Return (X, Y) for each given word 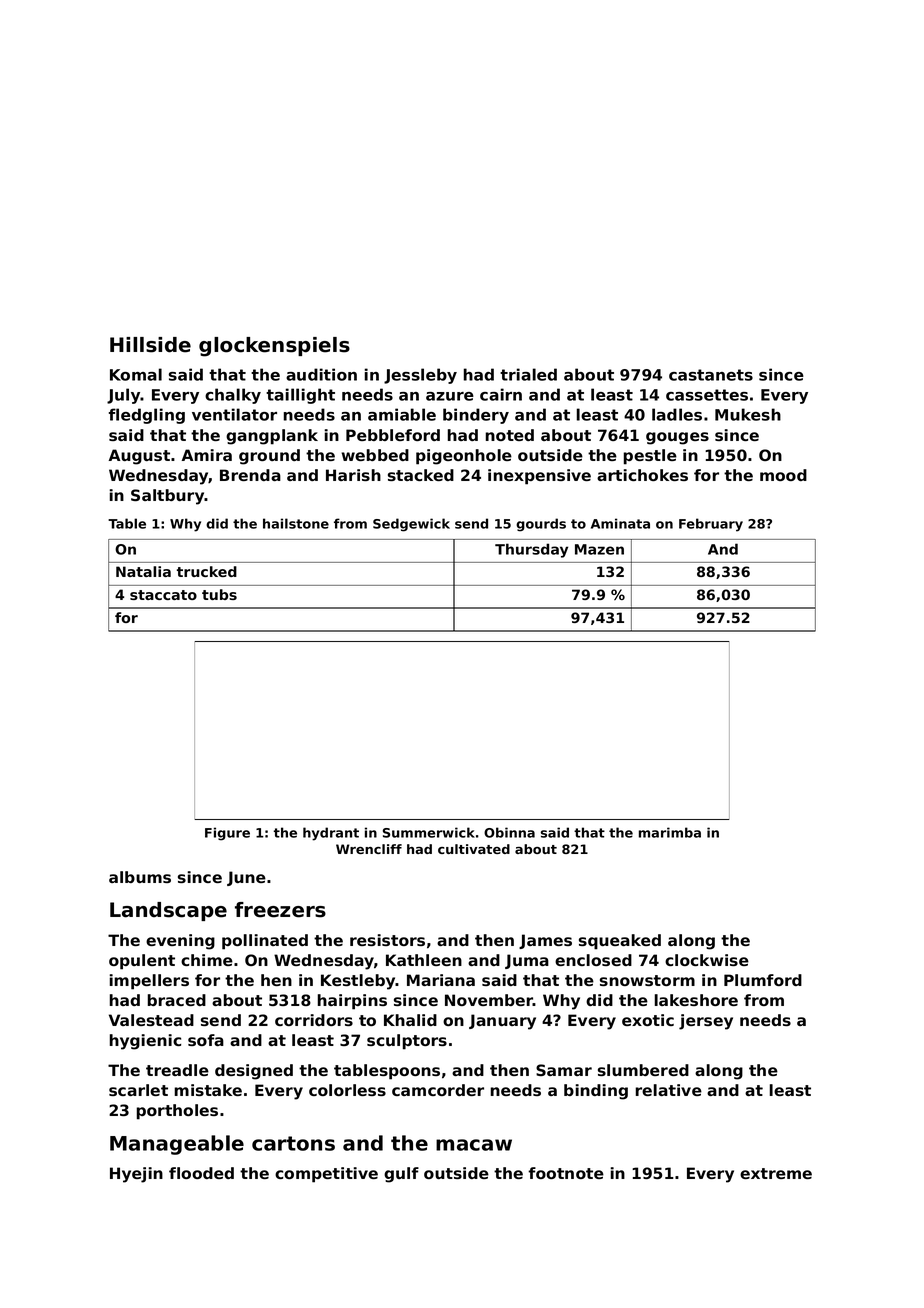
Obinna (509, 832)
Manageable (177, 1145)
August (139, 457)
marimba (670, 832)
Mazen (599, 549)
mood (783, 475)
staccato (163, 595)
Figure (227, 834)
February (711, 525)
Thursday (531, 550)
